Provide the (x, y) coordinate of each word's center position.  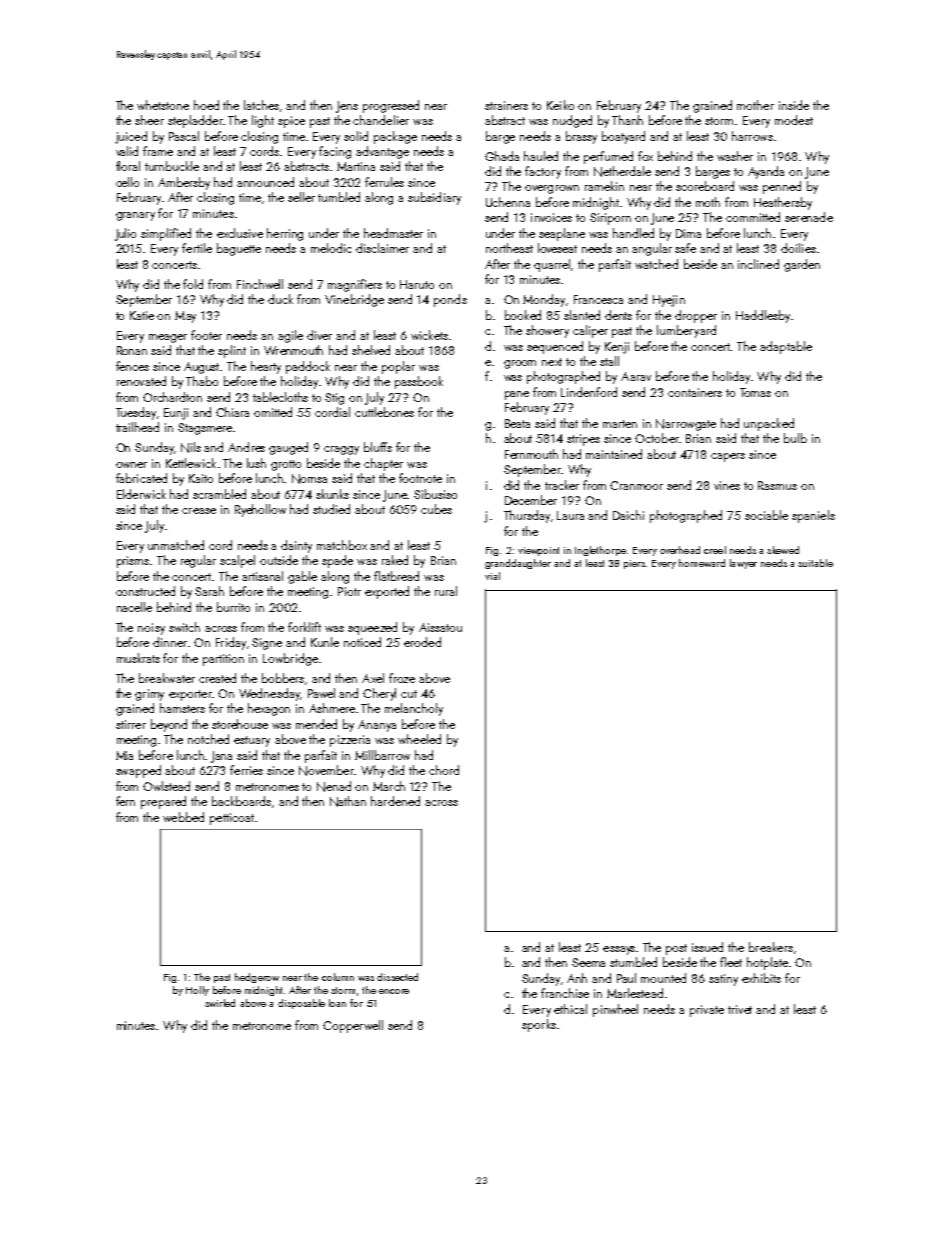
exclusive (240, 233)
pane (517, 395)
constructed (145, 591)
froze (402, 678)
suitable (815, 563)
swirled (220, 1003)
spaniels (813, 516)
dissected (397, 977)
